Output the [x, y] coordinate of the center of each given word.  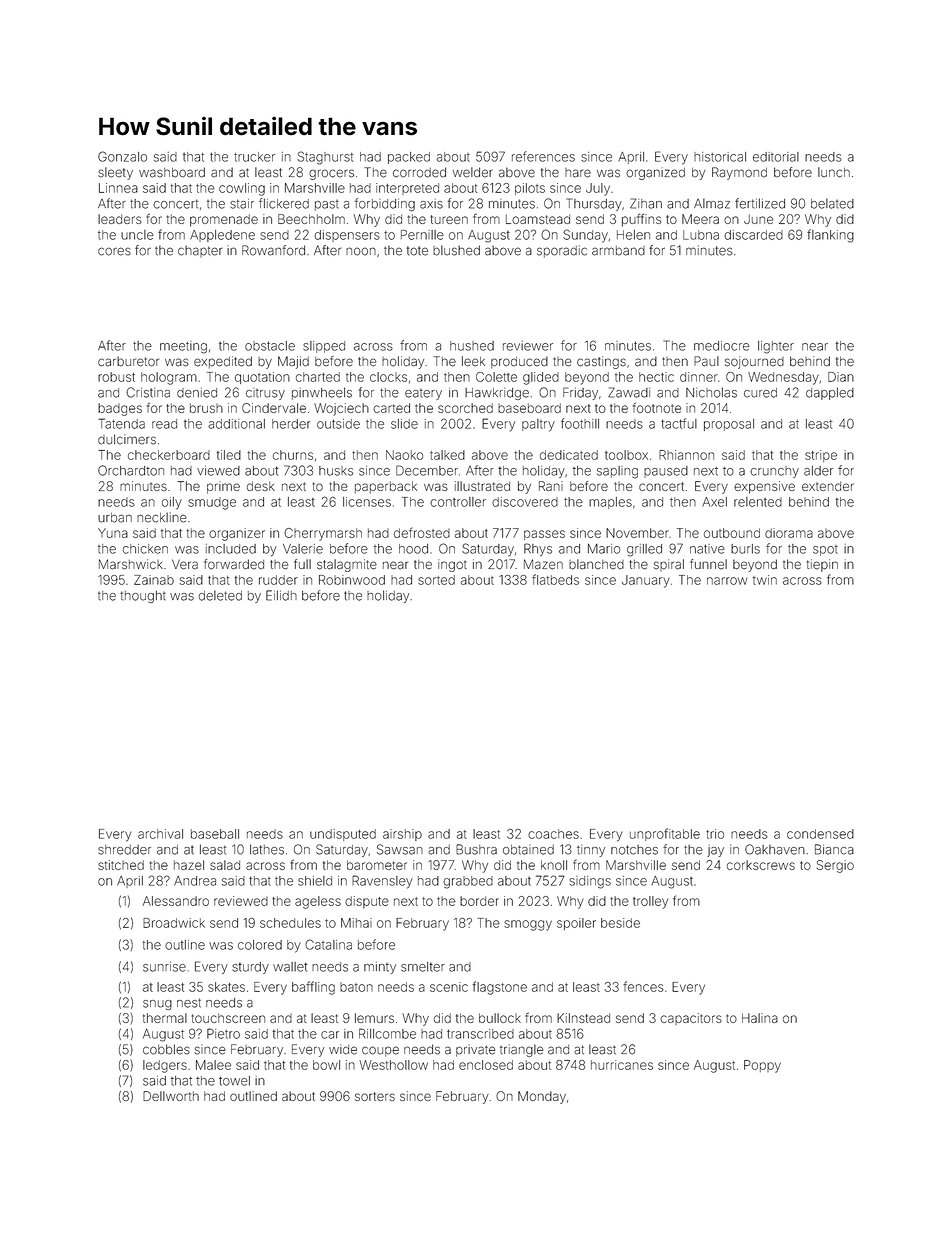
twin [765, 580]
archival [160, 834]
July [598, 189]
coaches [553, 834]
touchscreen [228, 1018]
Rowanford [273, 250]
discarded [753, 235]
